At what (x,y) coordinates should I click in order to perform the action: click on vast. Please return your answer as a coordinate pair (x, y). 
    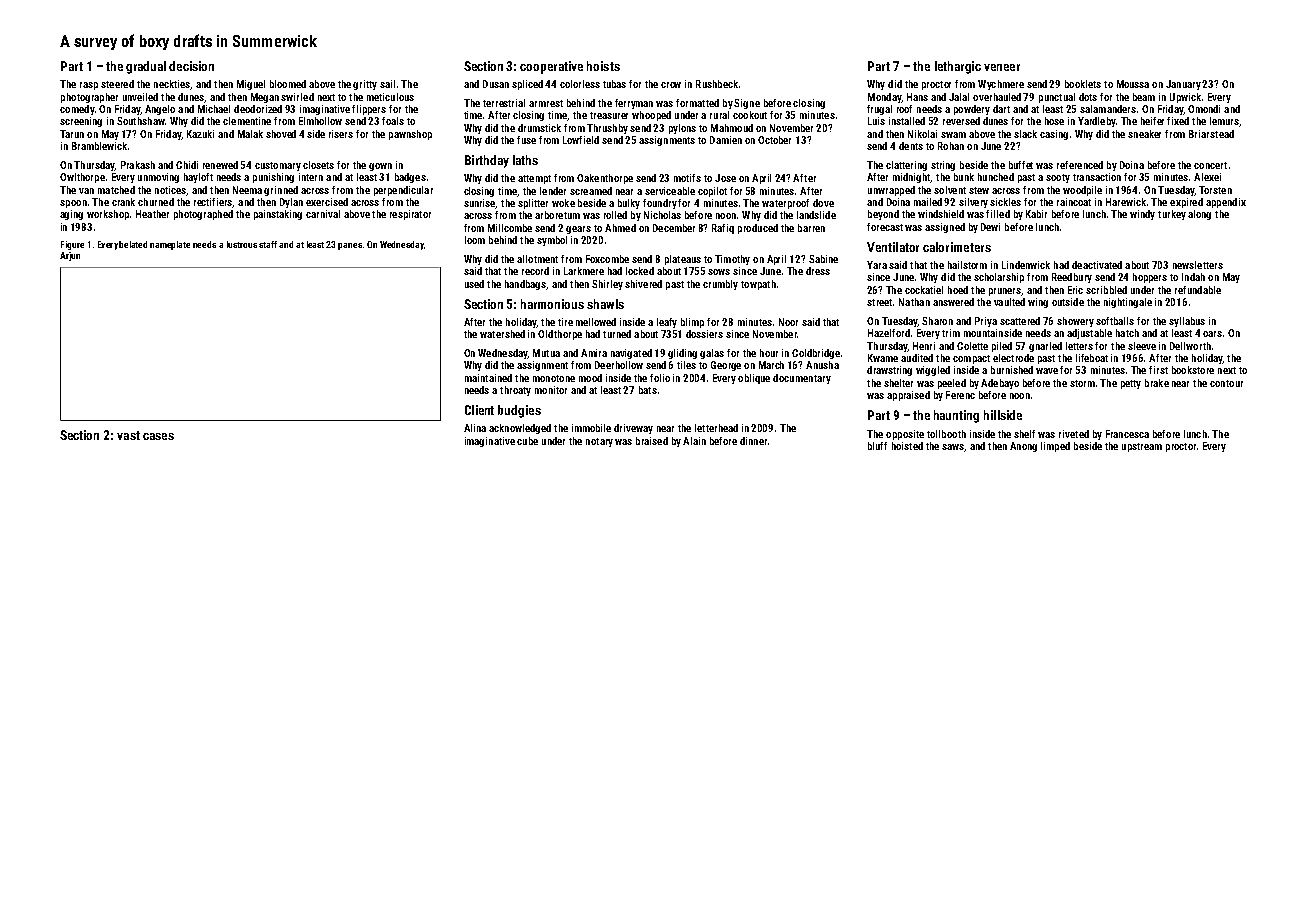
    Looking at the image, I should click on (128, 435).
